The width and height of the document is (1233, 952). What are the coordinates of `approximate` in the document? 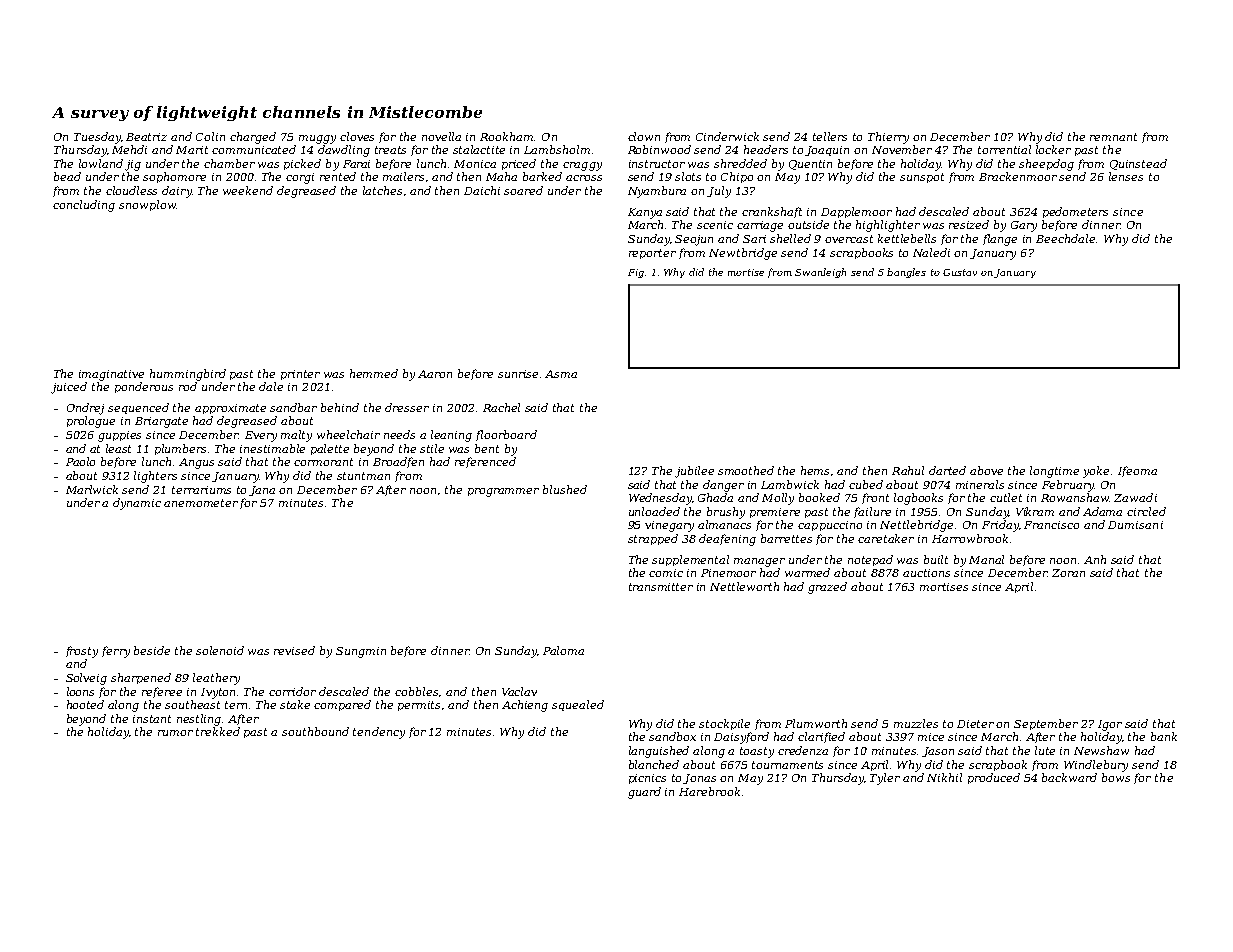 It's located at (230, 409).
